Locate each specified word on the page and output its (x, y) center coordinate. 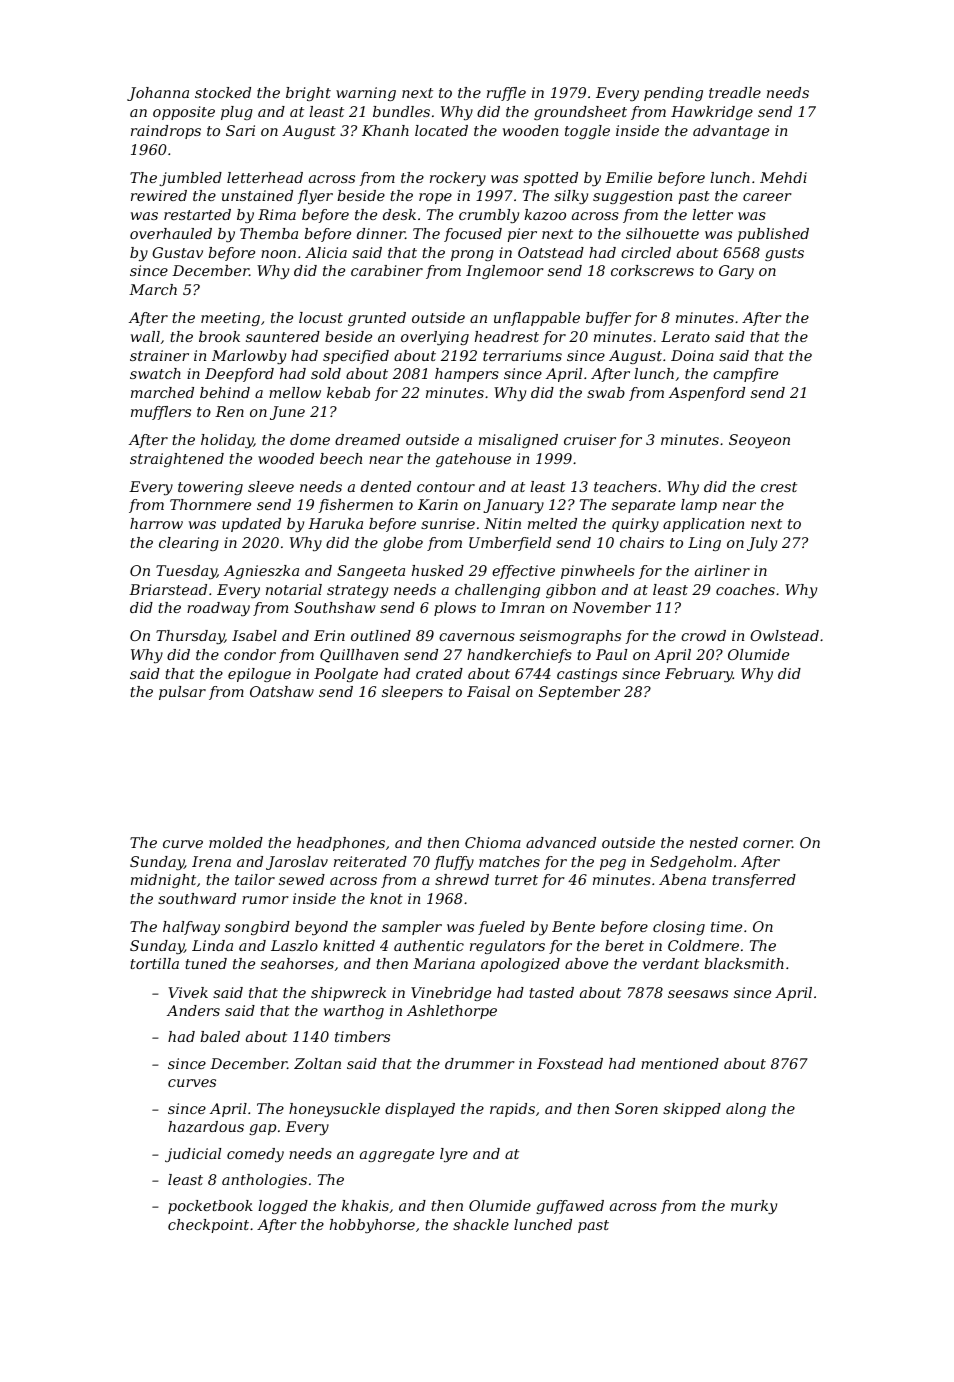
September (579, 693)
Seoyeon (759, 441)
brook (219, 336)
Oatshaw (282, 691)
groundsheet (580, 113)
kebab (348, 392)
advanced (561, 842)
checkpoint (208, 1226)
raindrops (166, 132)
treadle (735, 92)
